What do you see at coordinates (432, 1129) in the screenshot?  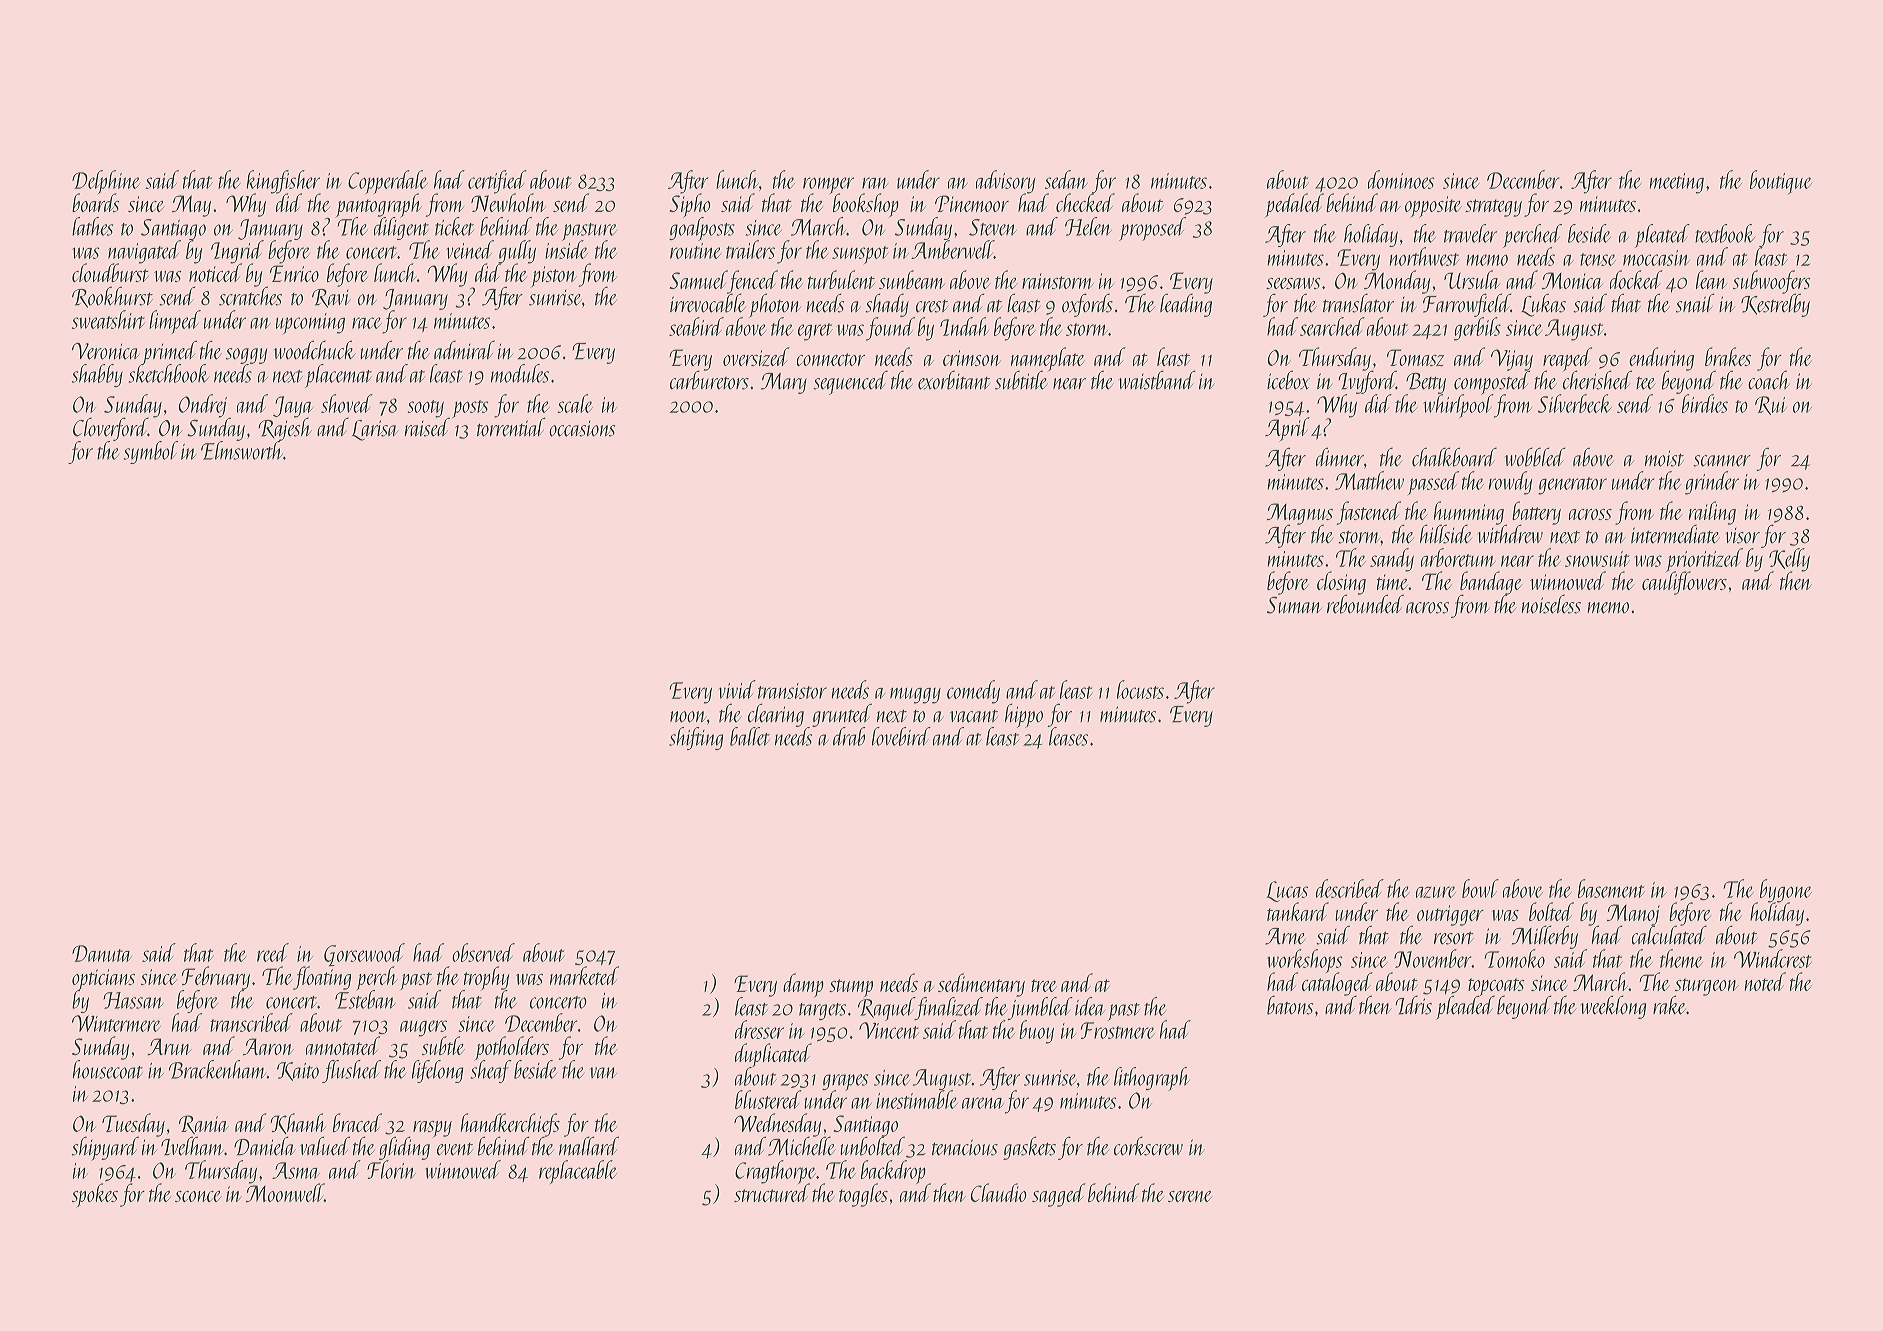 I see `raspy` at bounding box center [432, 1129].
